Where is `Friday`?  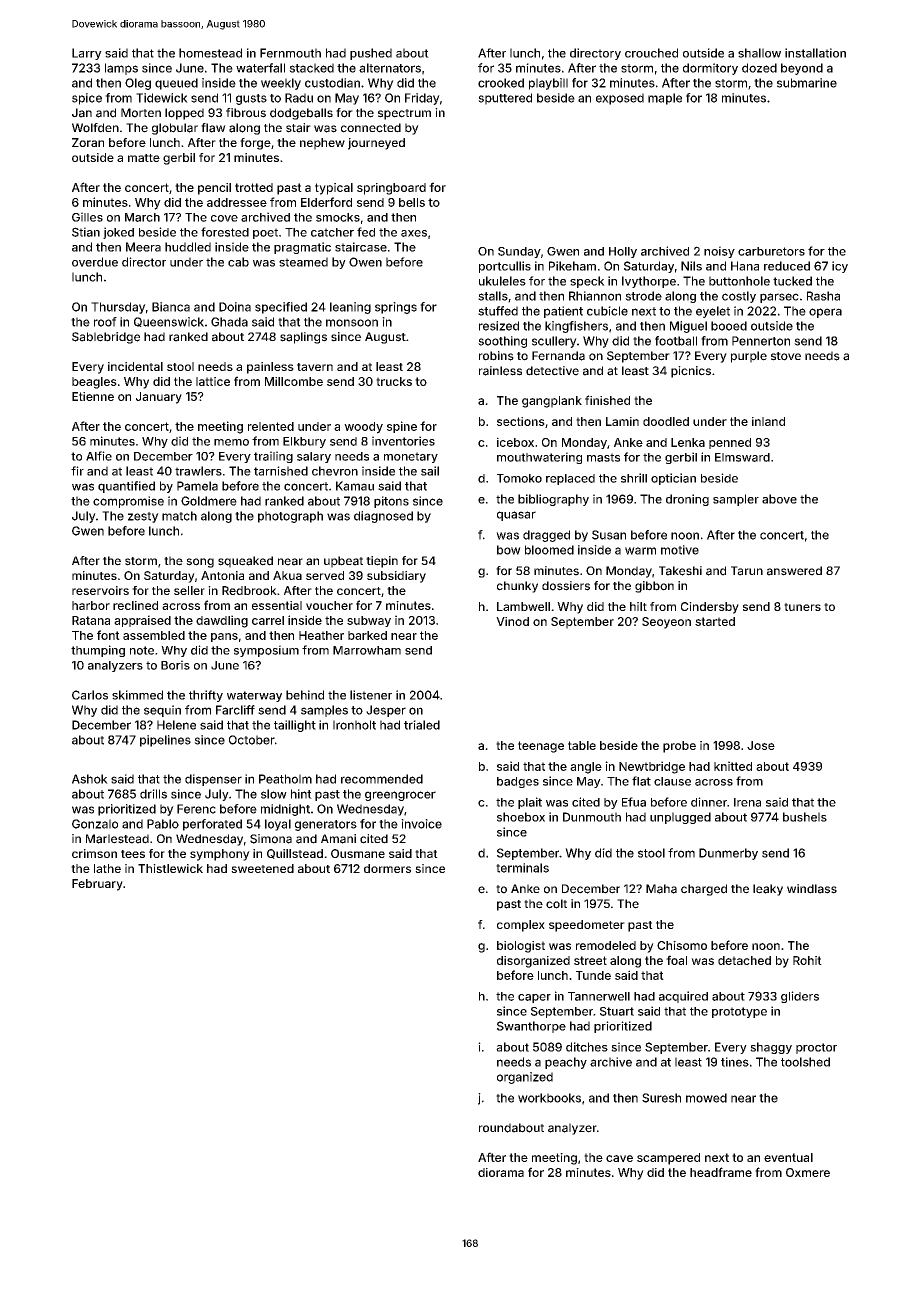
Friday is located at coordinates (422, 99).
